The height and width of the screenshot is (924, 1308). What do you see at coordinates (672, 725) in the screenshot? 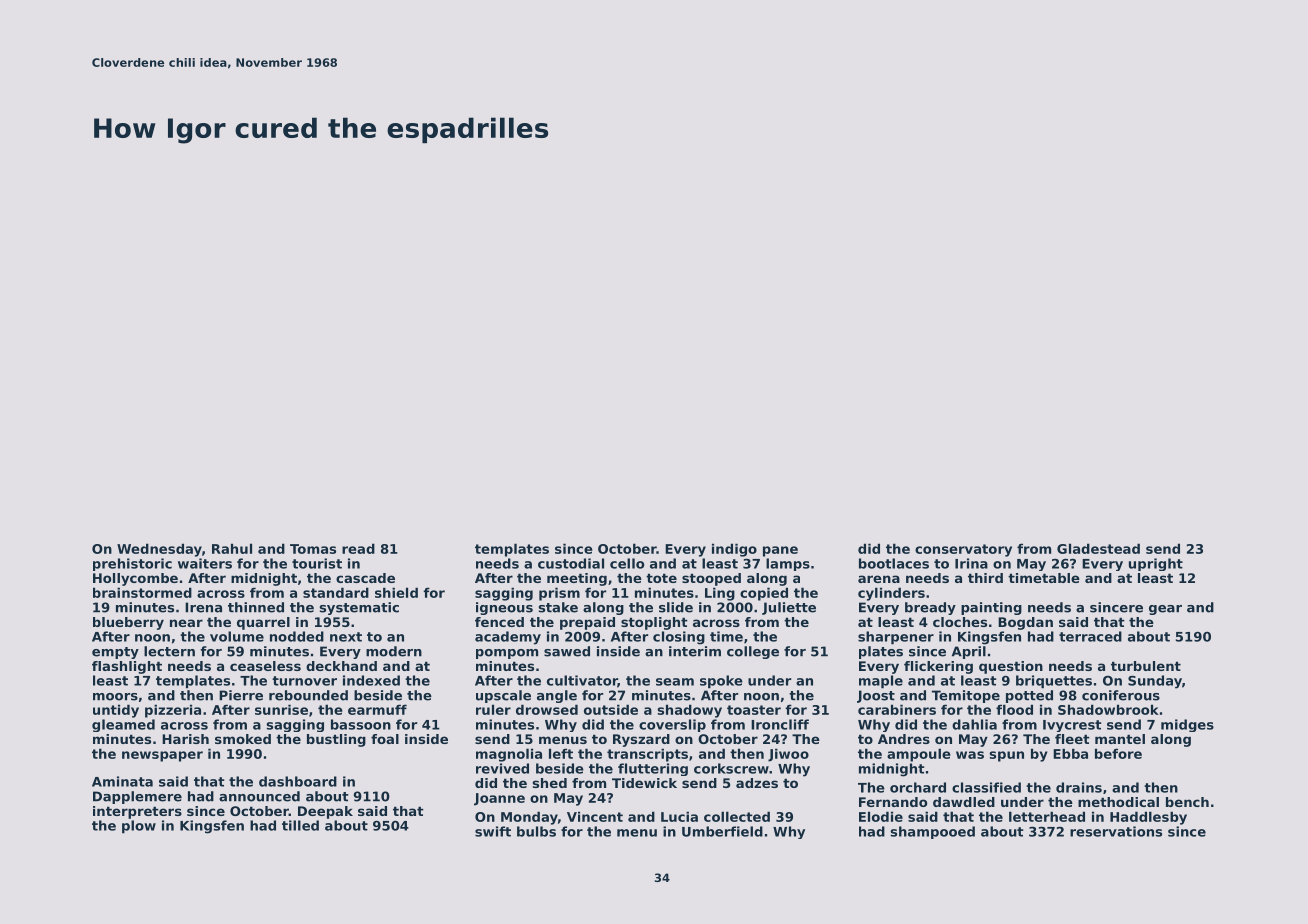
I see `coverslip` at bounding box center [672, 725].
